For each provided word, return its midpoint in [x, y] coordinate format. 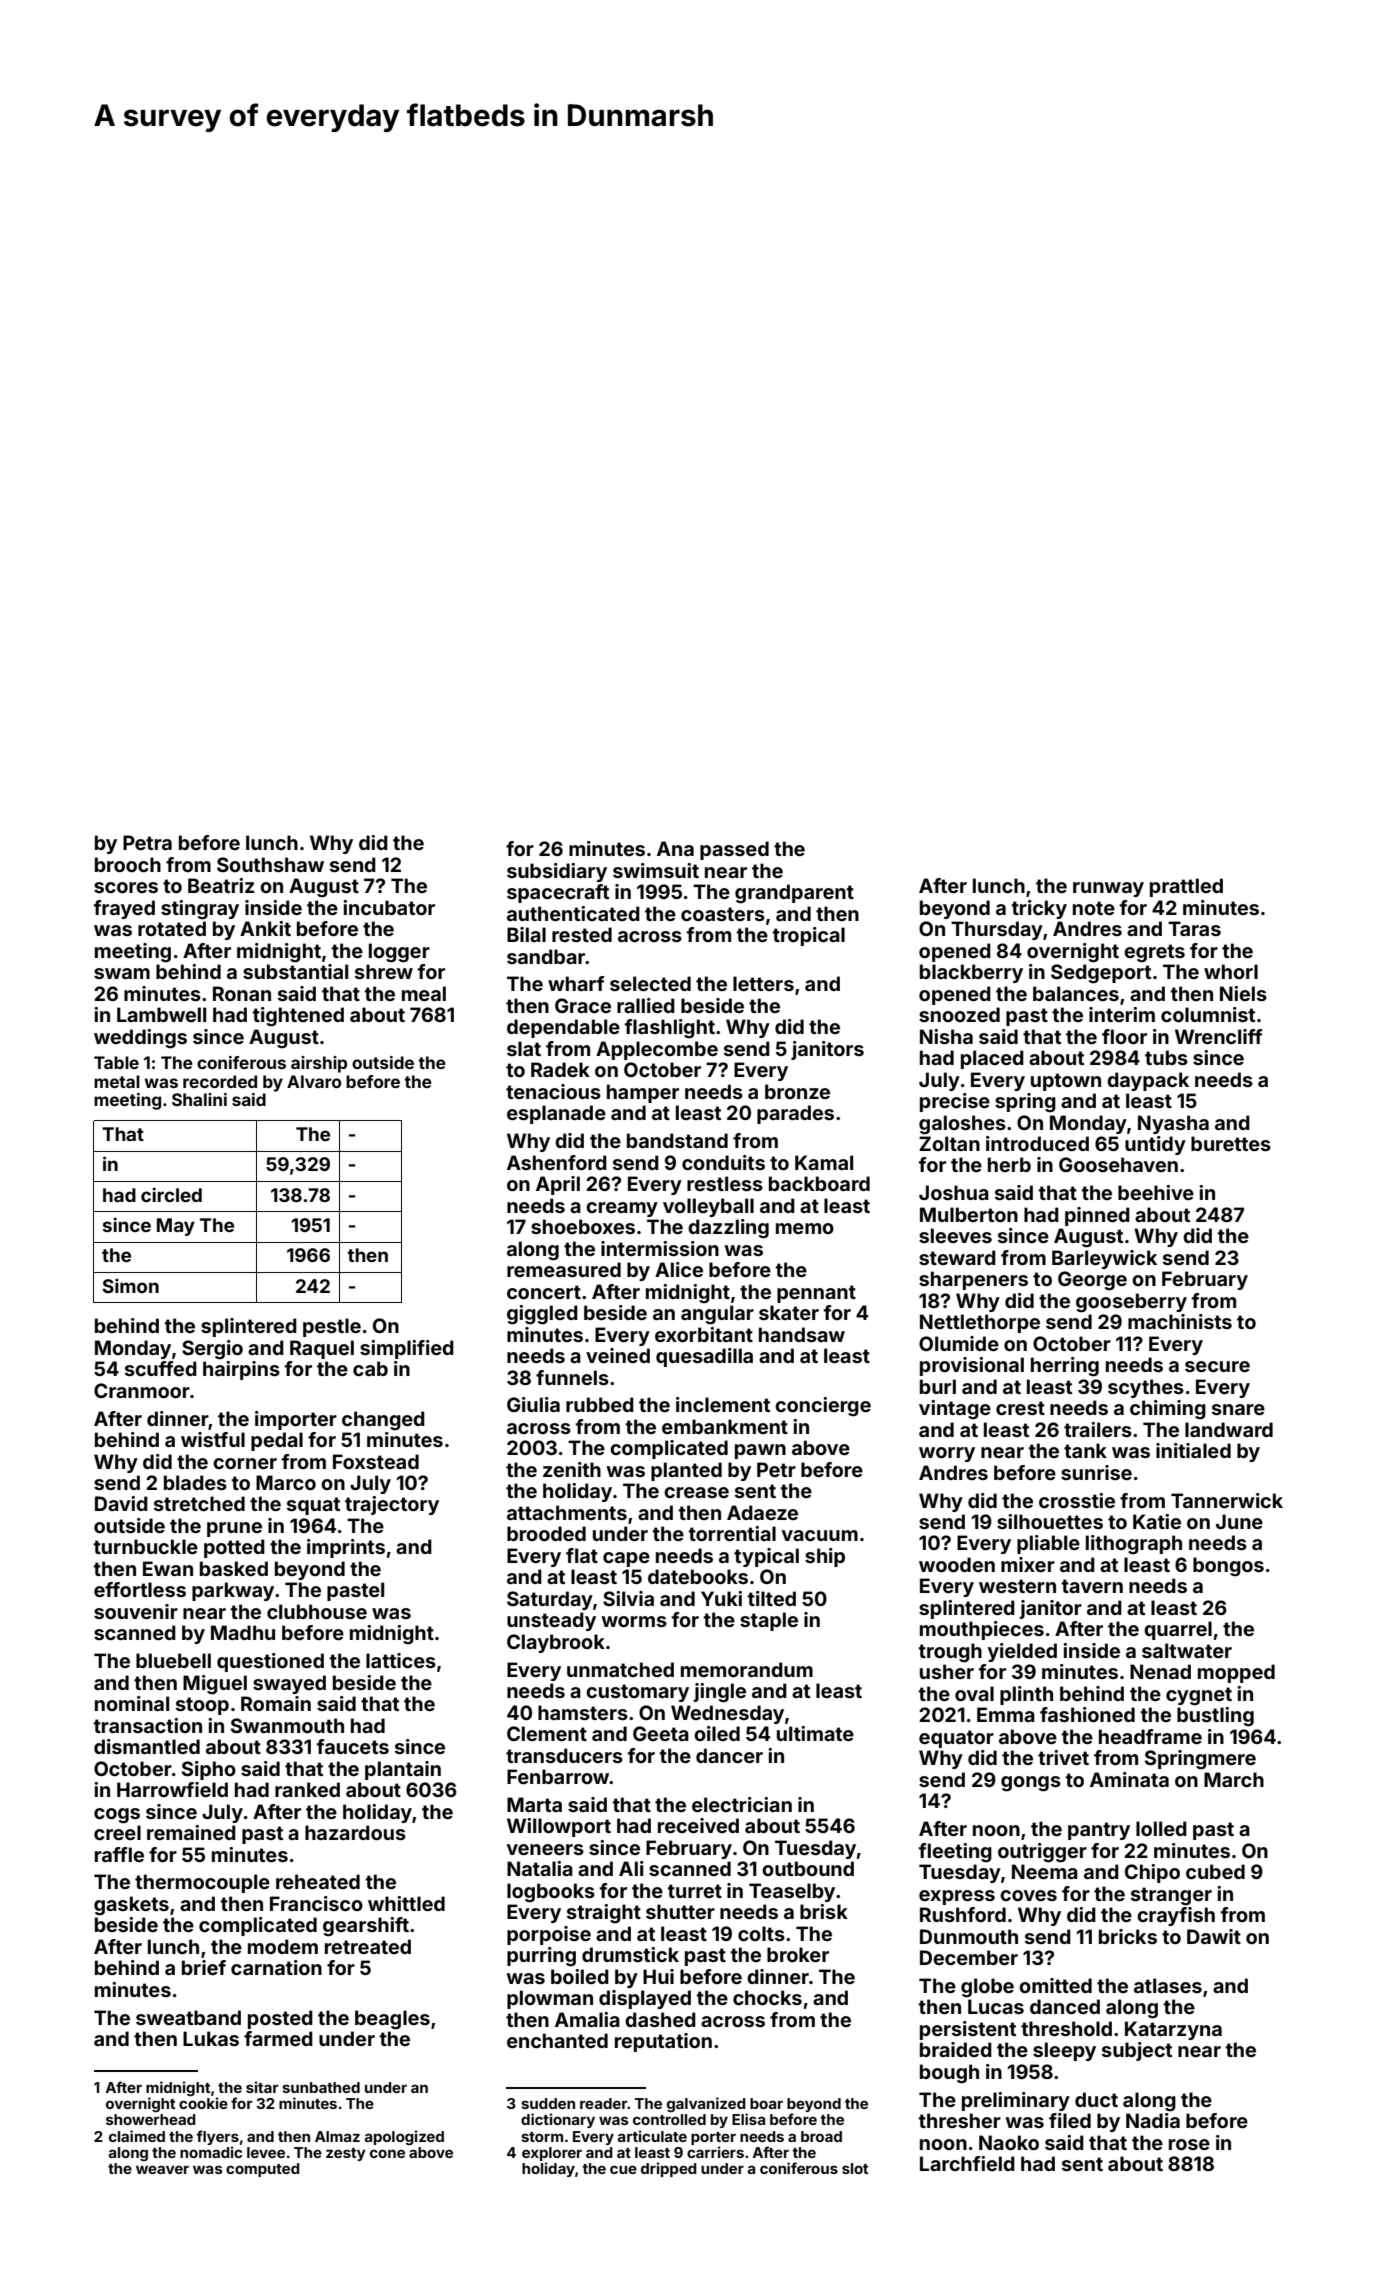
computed [263, 2170]
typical [766, 1557]
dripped [669, 2169]
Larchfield [967, 2163]
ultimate [815, 1733]
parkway [233, 1591]
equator [956, 1739]
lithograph [1134, 1545]
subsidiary [557, 872]
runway [1108, 889]
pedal [277, 1441]
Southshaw [270, 864]
